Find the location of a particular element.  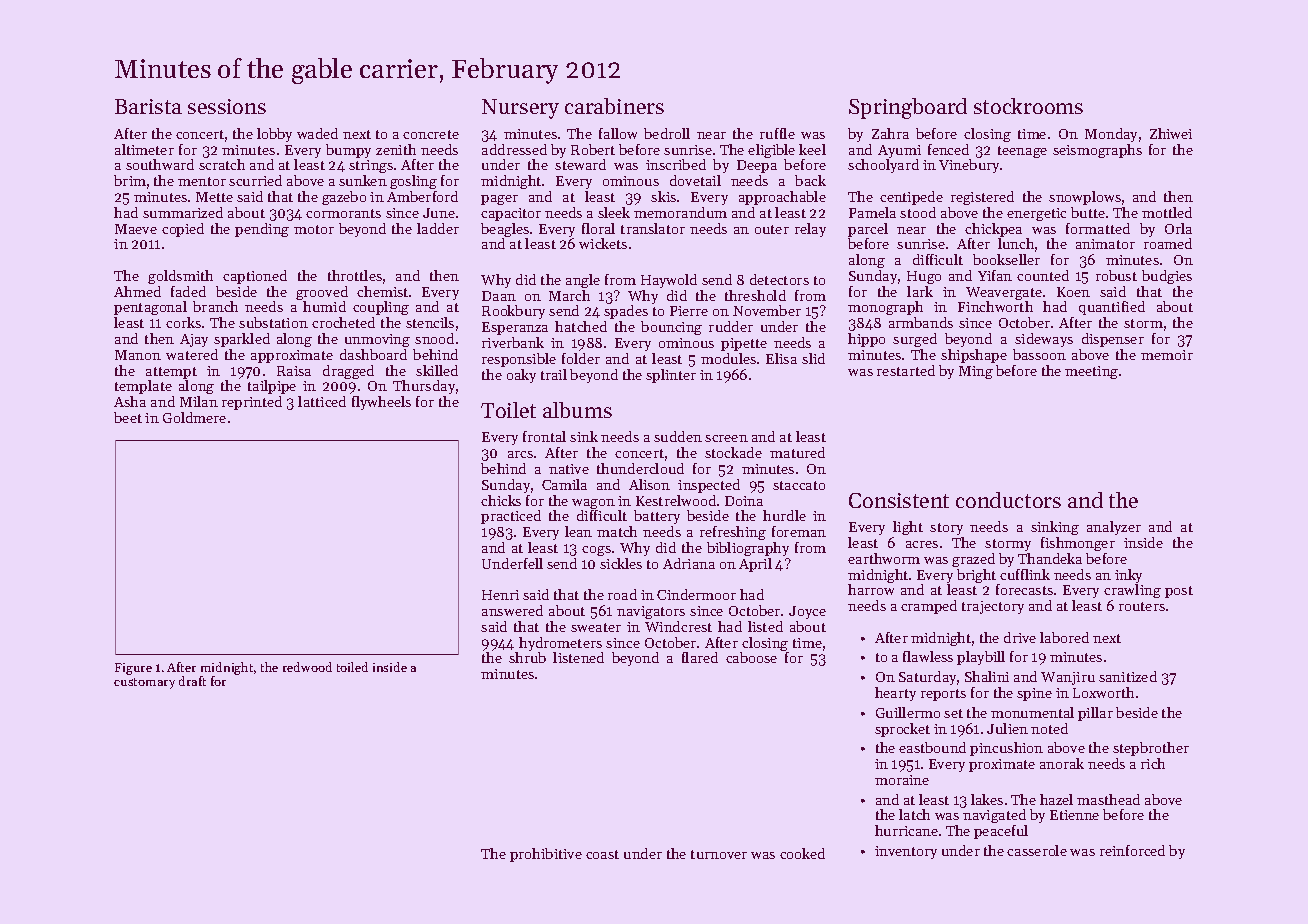

spades is located at coordinates (626, 312).
